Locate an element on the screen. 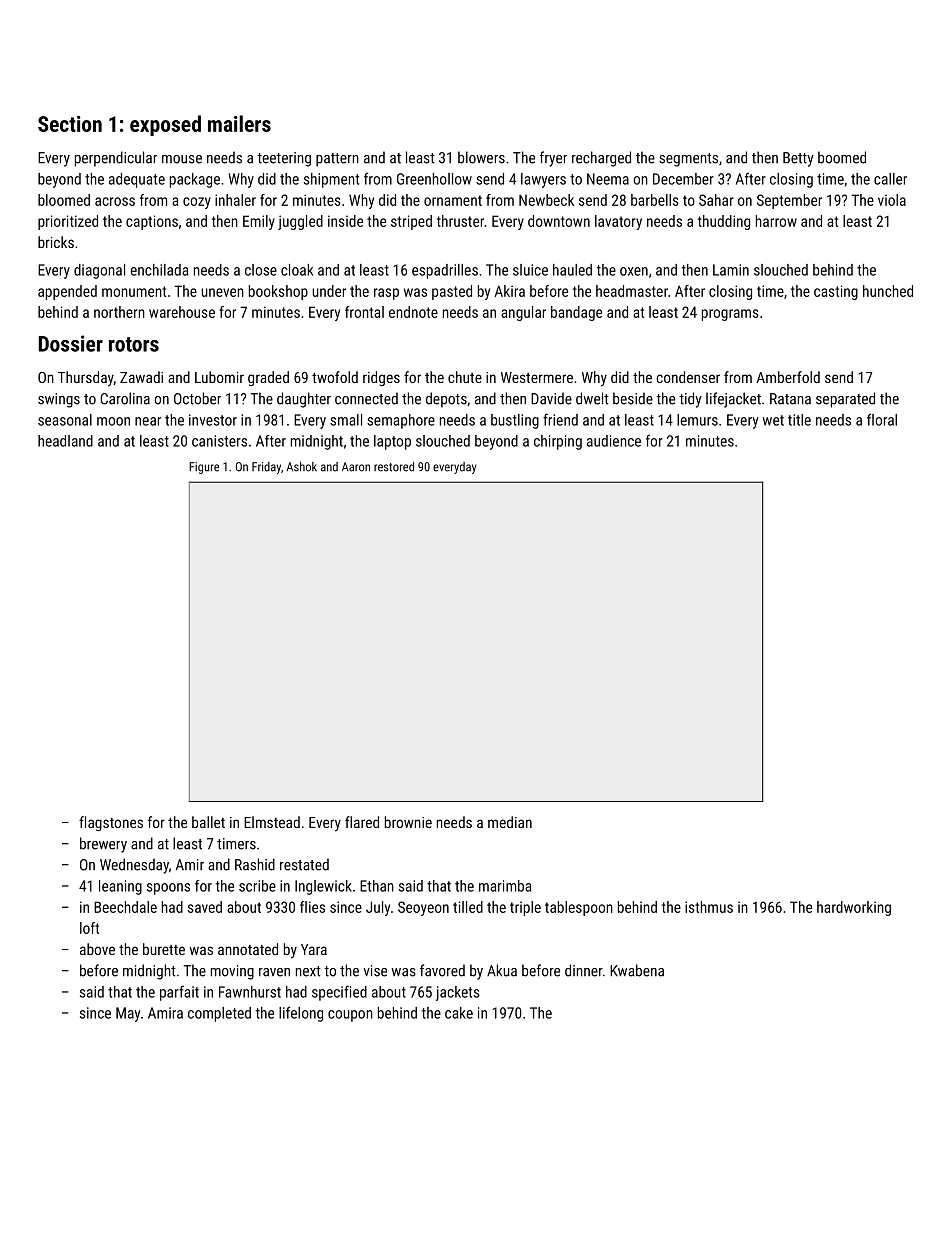  spoons is located at coordinates (168, 889).
